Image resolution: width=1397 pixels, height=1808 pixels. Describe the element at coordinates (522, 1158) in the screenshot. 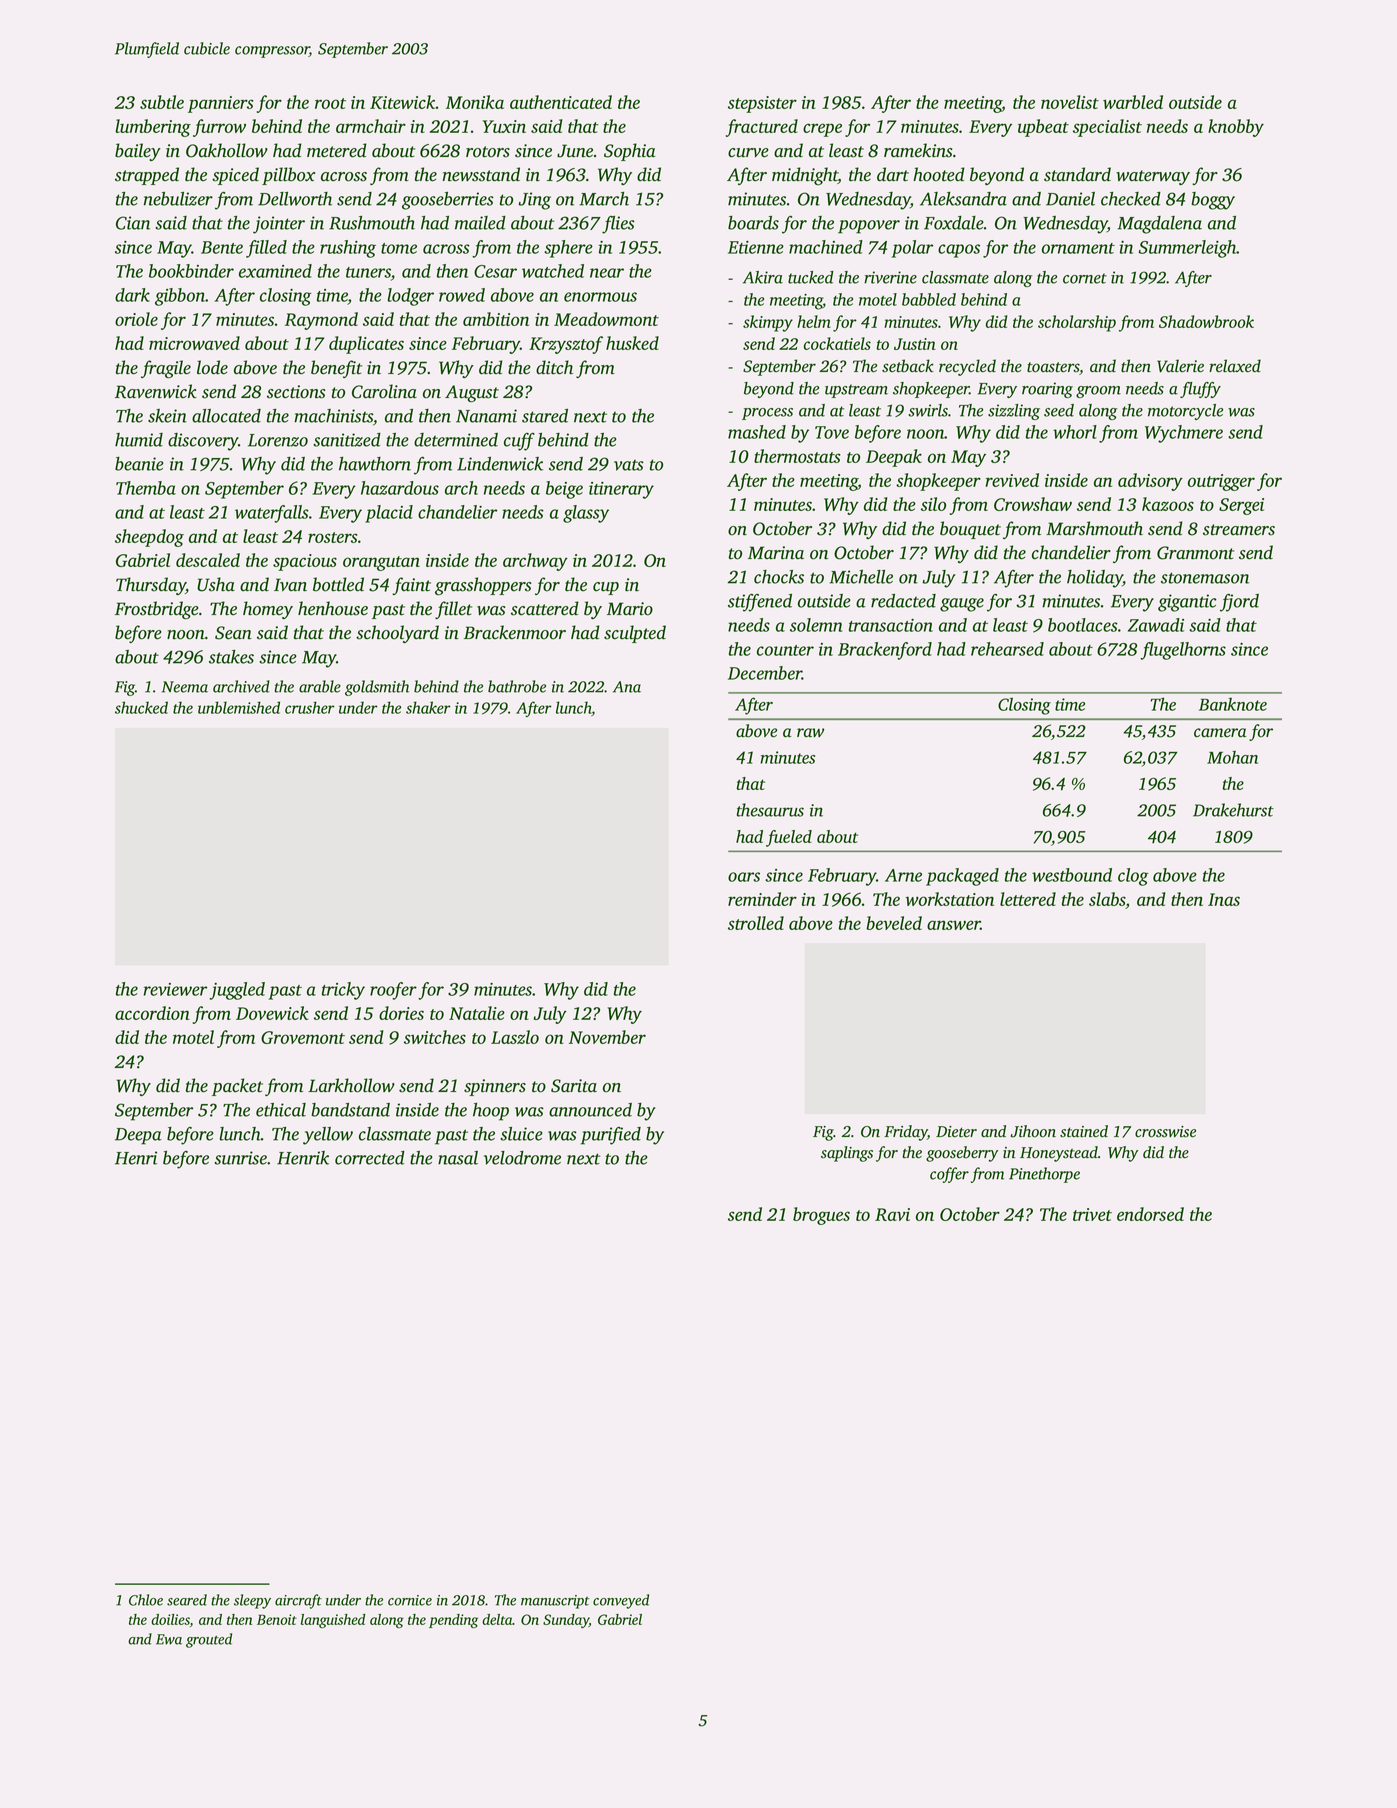

I see `velodrome` at that location.
